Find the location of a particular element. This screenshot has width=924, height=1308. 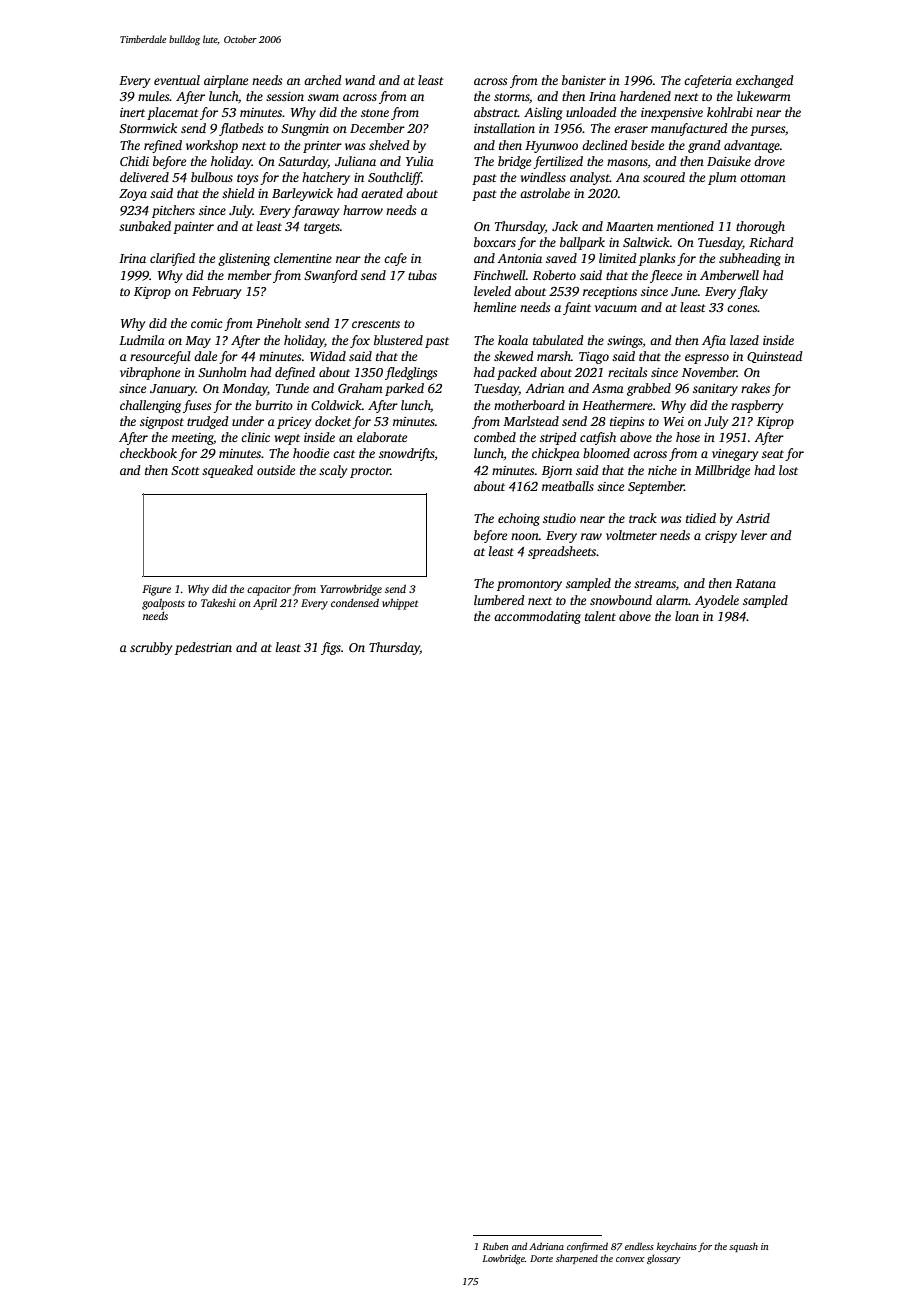

bulbous is located at coordinates (212, 177).
